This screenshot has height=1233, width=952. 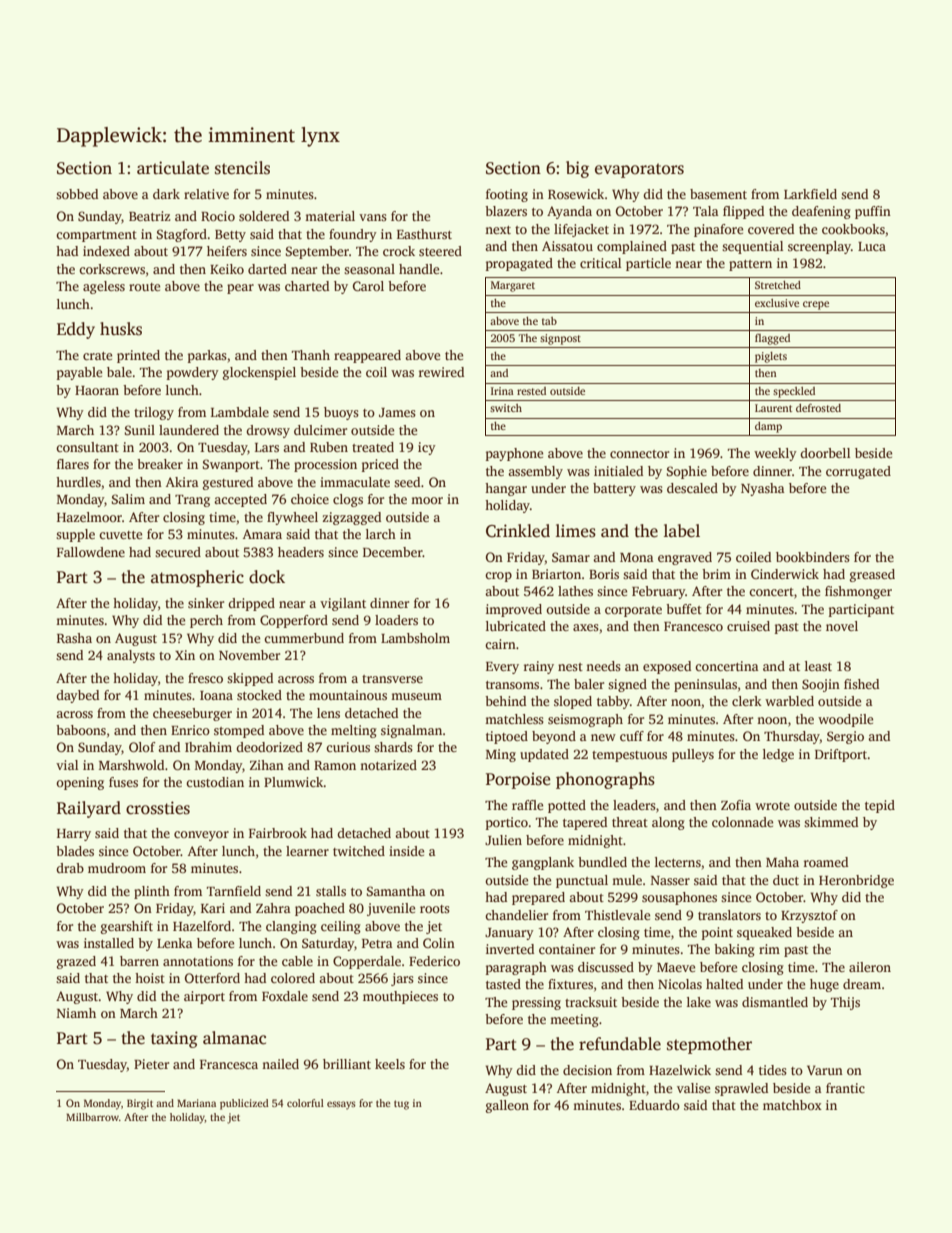 What do you see at coordinates (373, 217) in the screenshot?
I see `vans` at bounding box center [373, 217].
